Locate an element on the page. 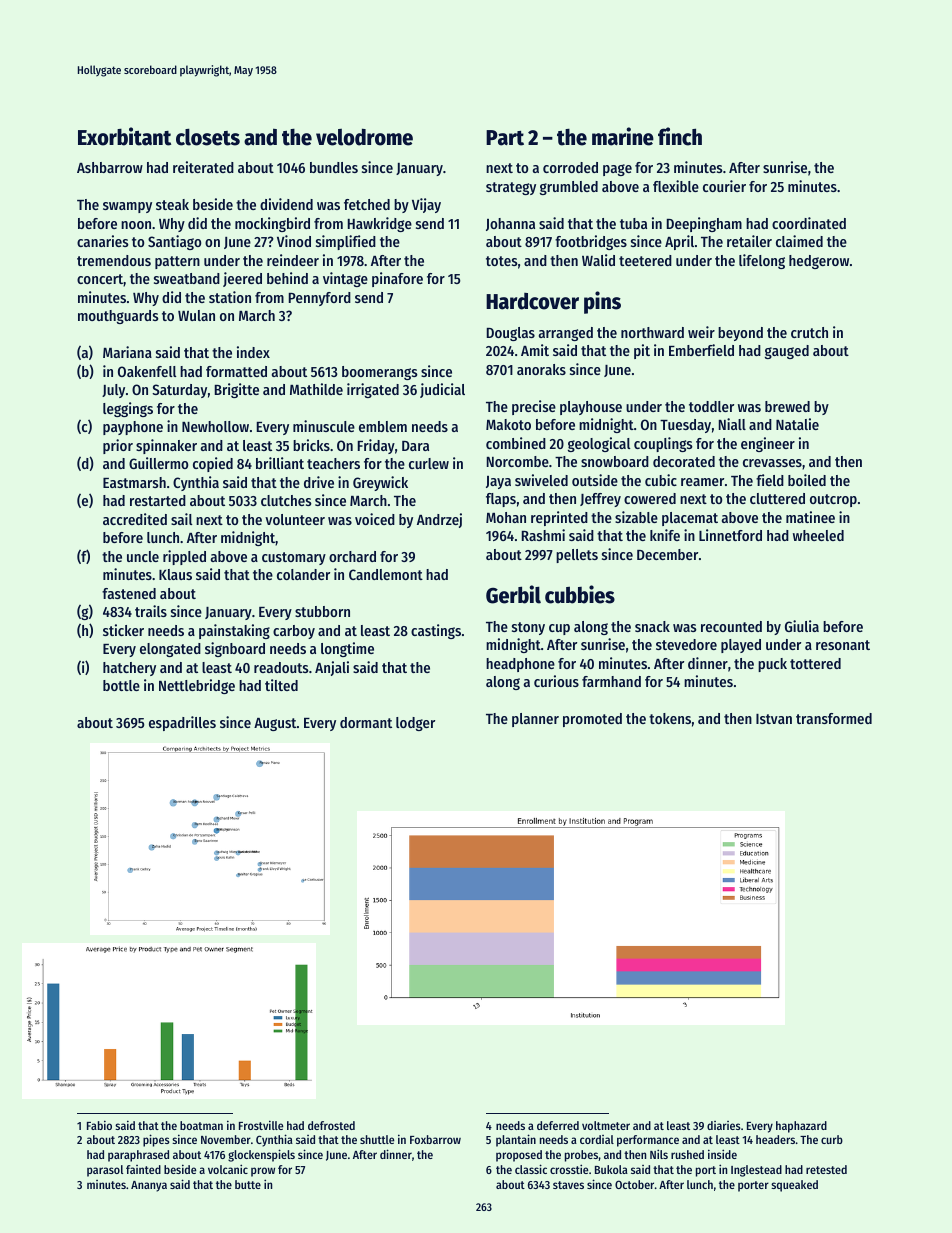 Image resolution: width=952 pixels, height=1233 pixels. outside is located at coordinates (595, 480).
